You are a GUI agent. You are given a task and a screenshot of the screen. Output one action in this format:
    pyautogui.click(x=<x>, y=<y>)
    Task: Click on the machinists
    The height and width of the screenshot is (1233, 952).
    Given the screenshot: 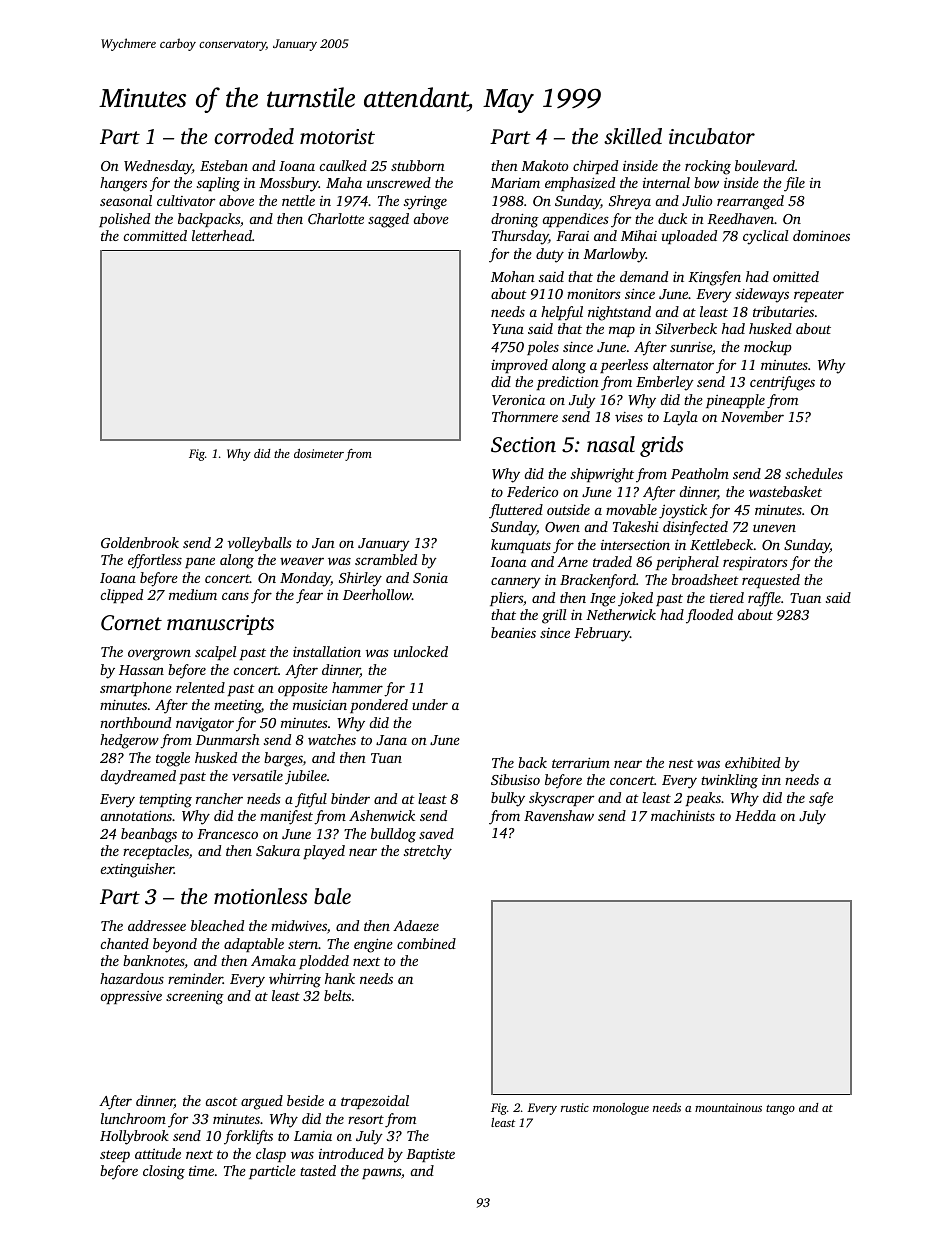 What is the action you would take?
    pyautogui.click(x=683, y=815)
